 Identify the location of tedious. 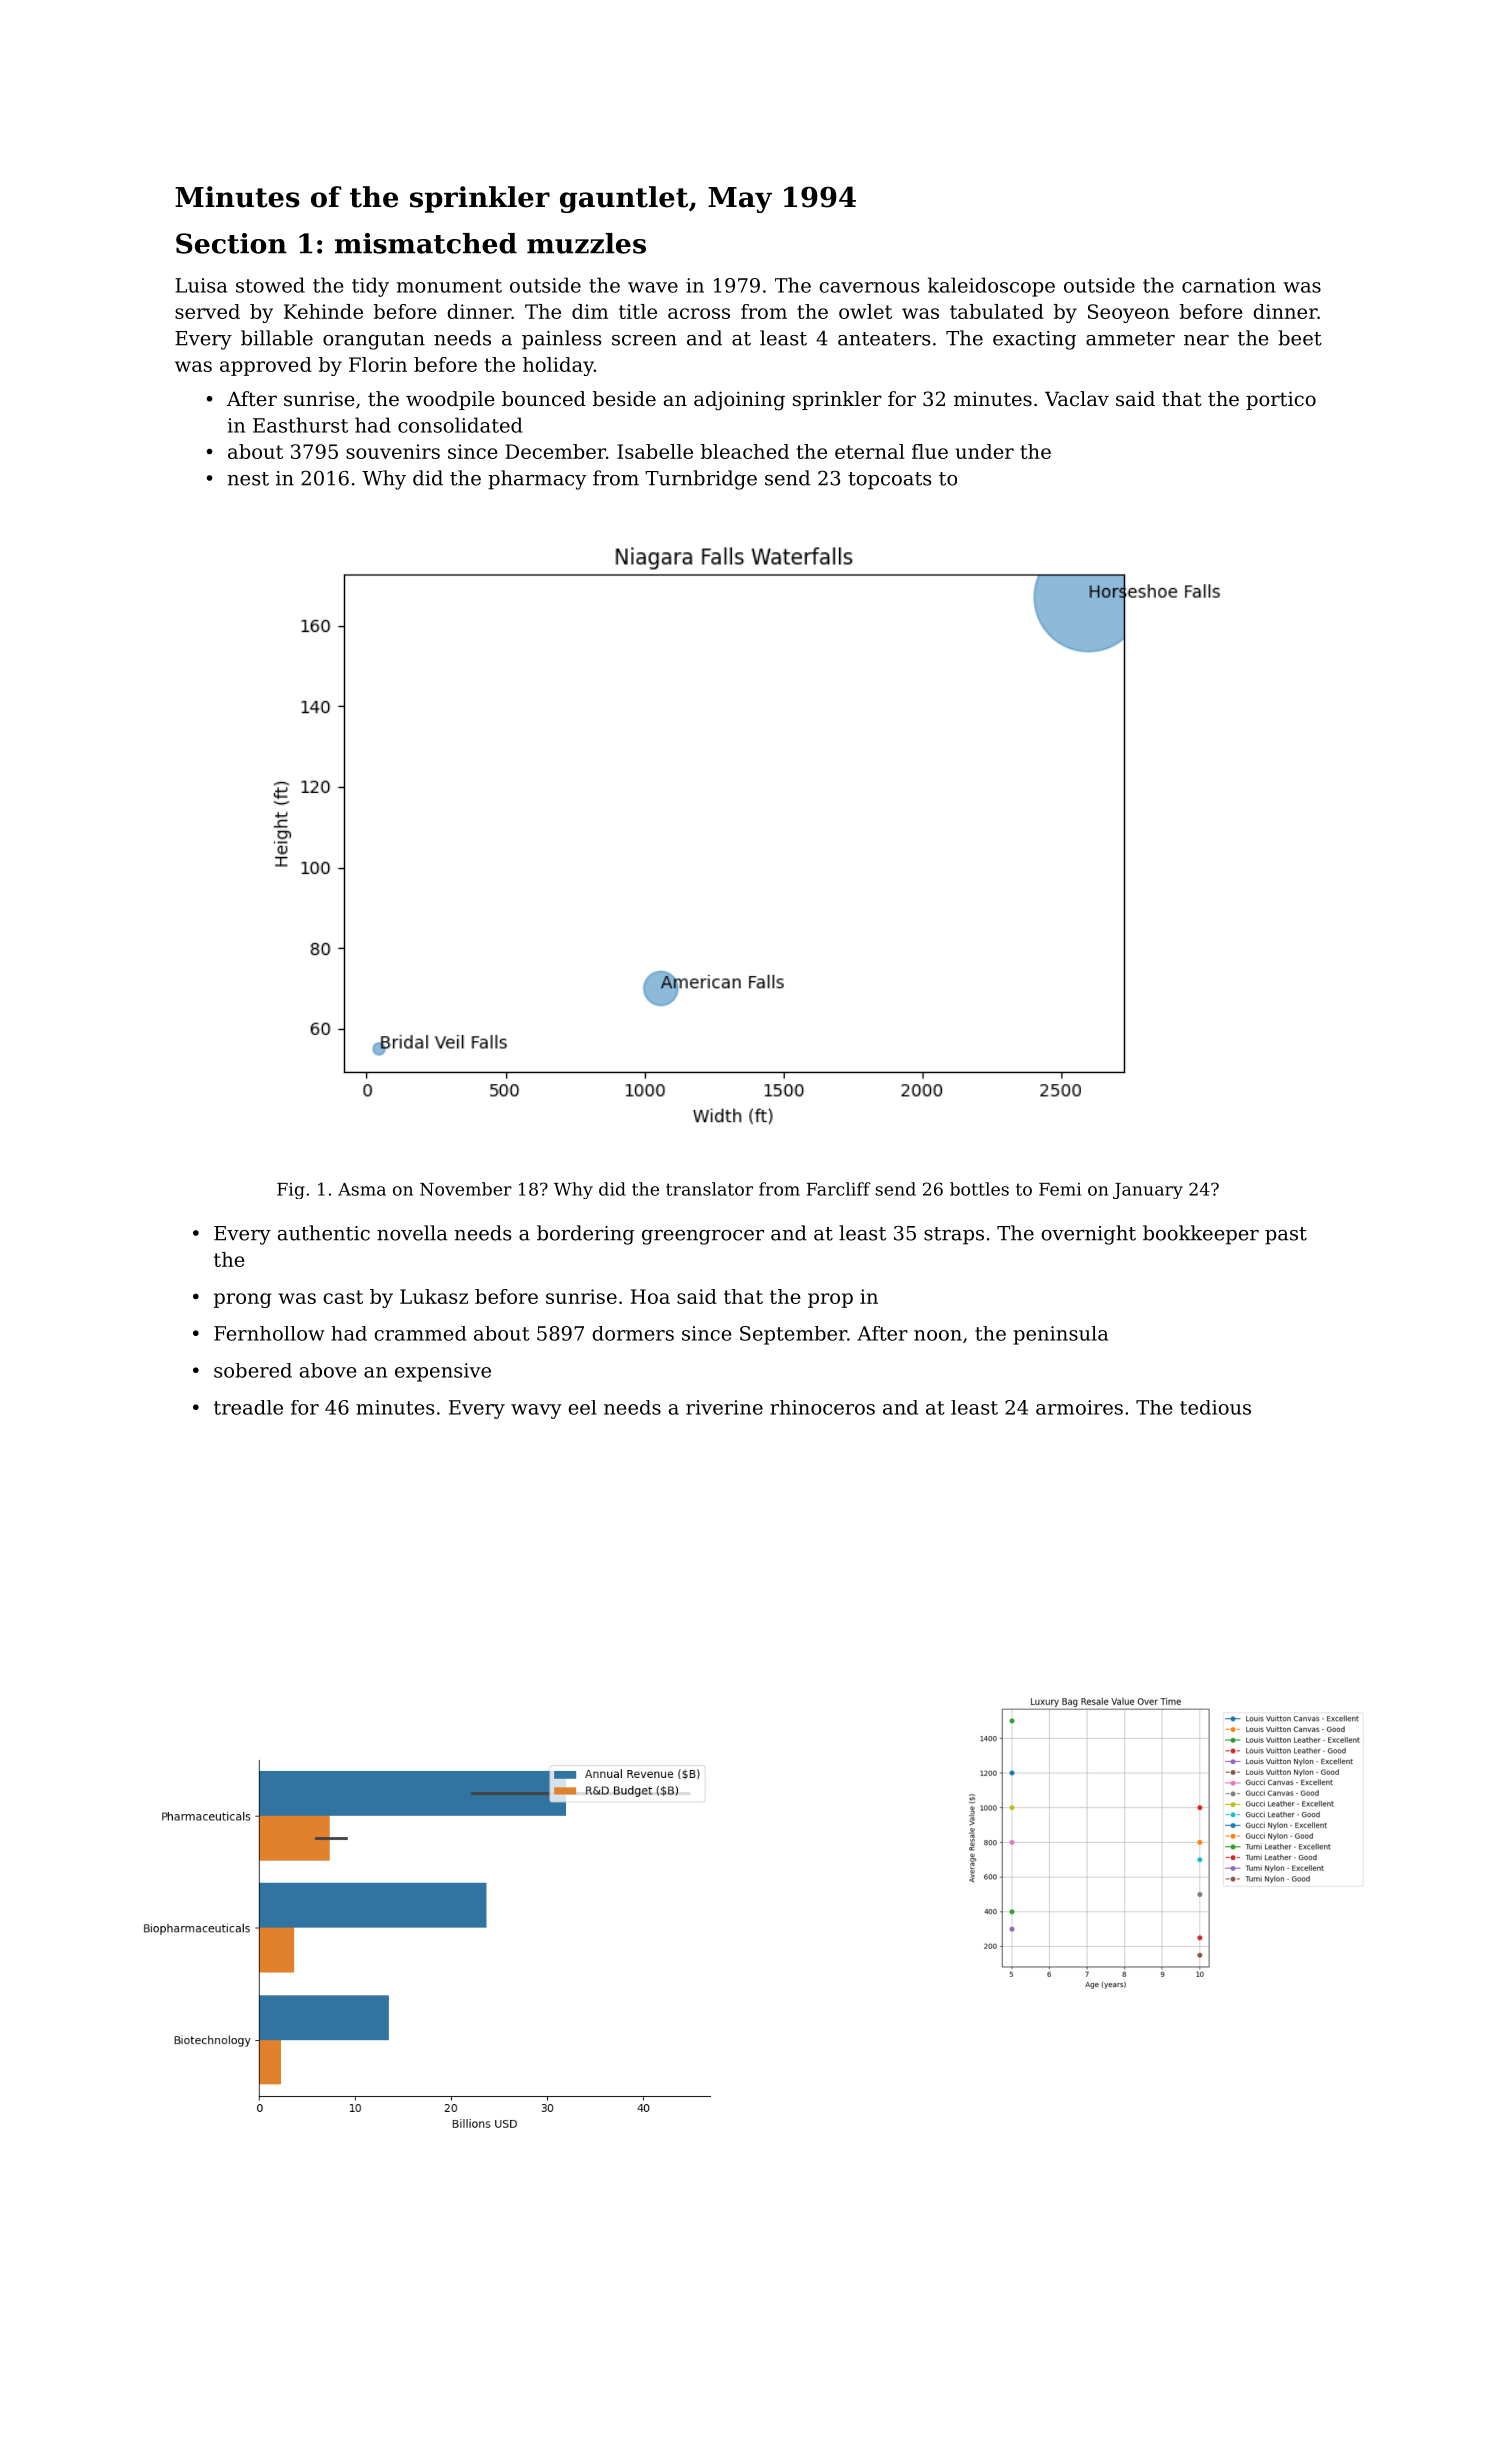
(1215, 1407).
